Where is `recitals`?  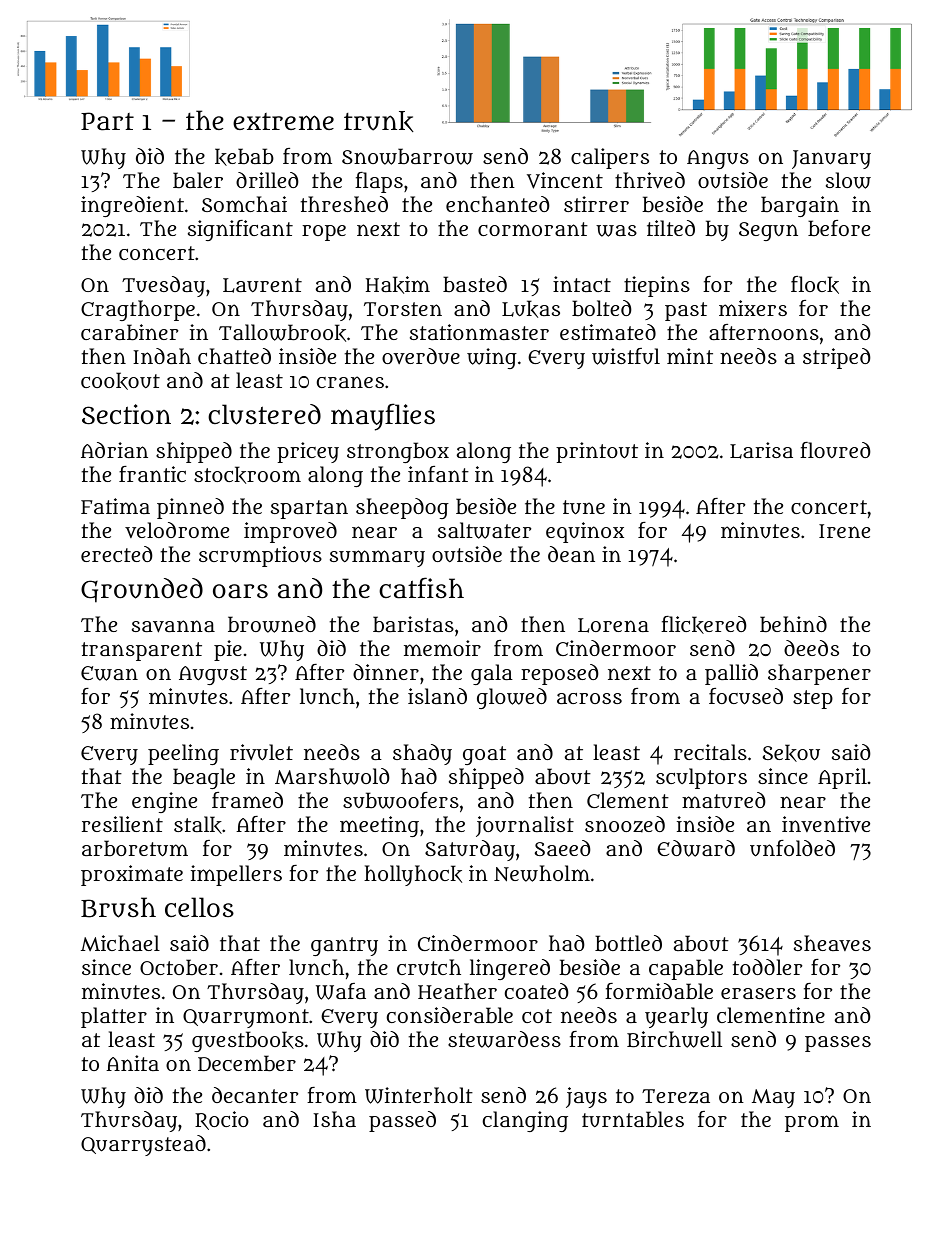 recitals is located at coordinates (710, 752).
